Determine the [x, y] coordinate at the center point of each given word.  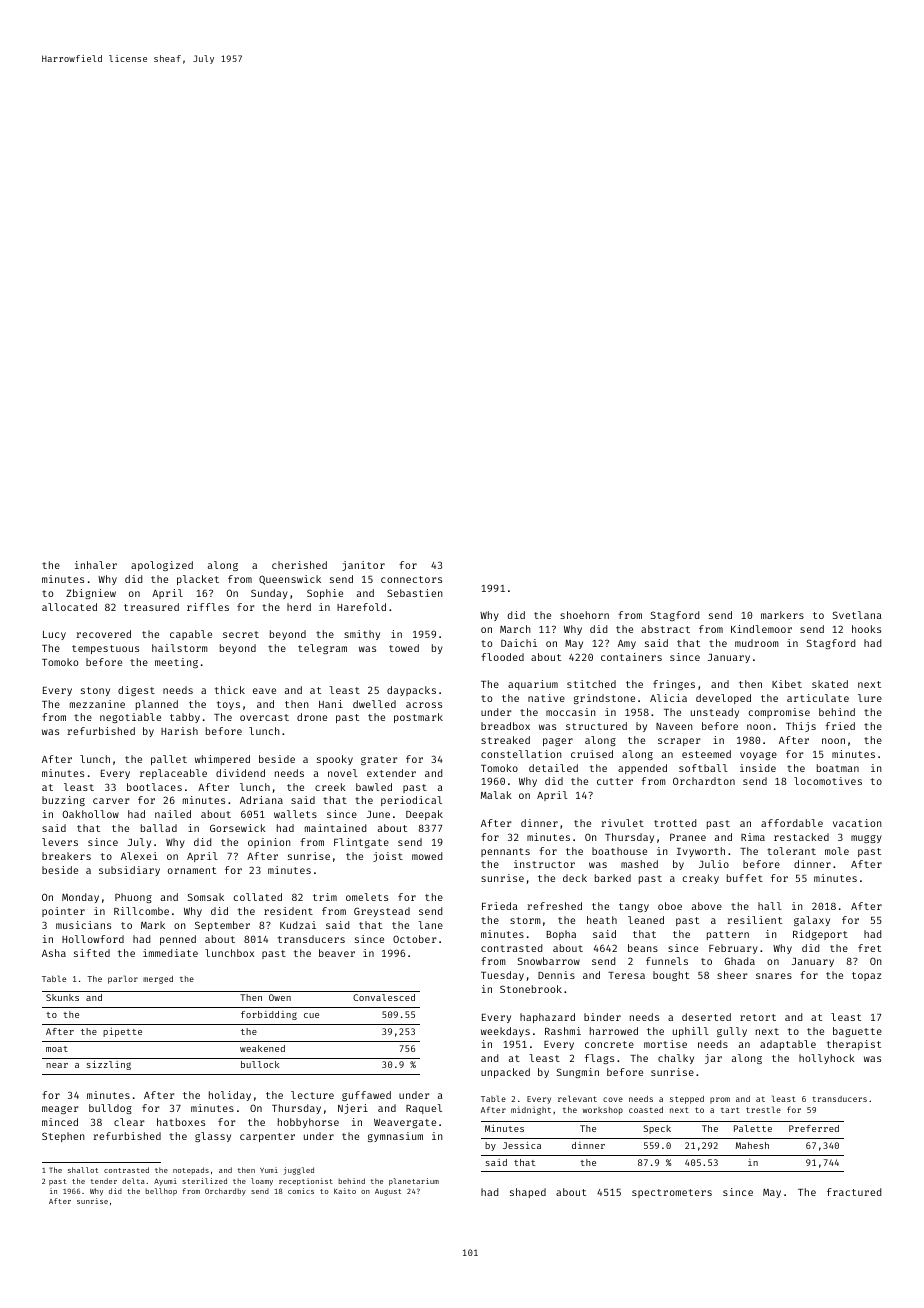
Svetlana [857, 615]
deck [575, 878]
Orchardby [225, 1192]
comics [301, 1191]
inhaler [96, 565]
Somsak [206, 897]
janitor [363, 566]
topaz [866, 976]
